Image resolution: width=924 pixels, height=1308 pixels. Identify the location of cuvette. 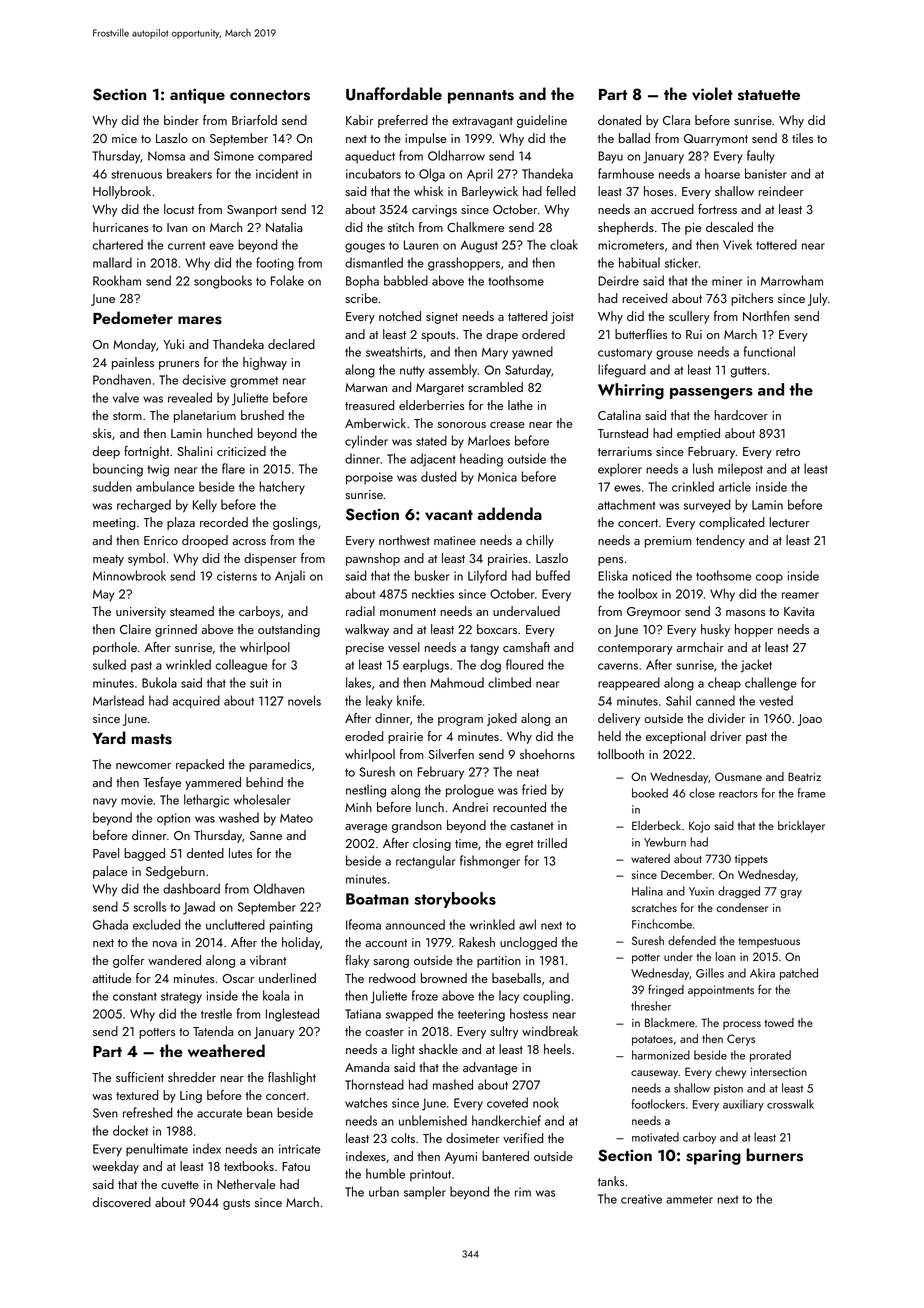
(180, 1185).
